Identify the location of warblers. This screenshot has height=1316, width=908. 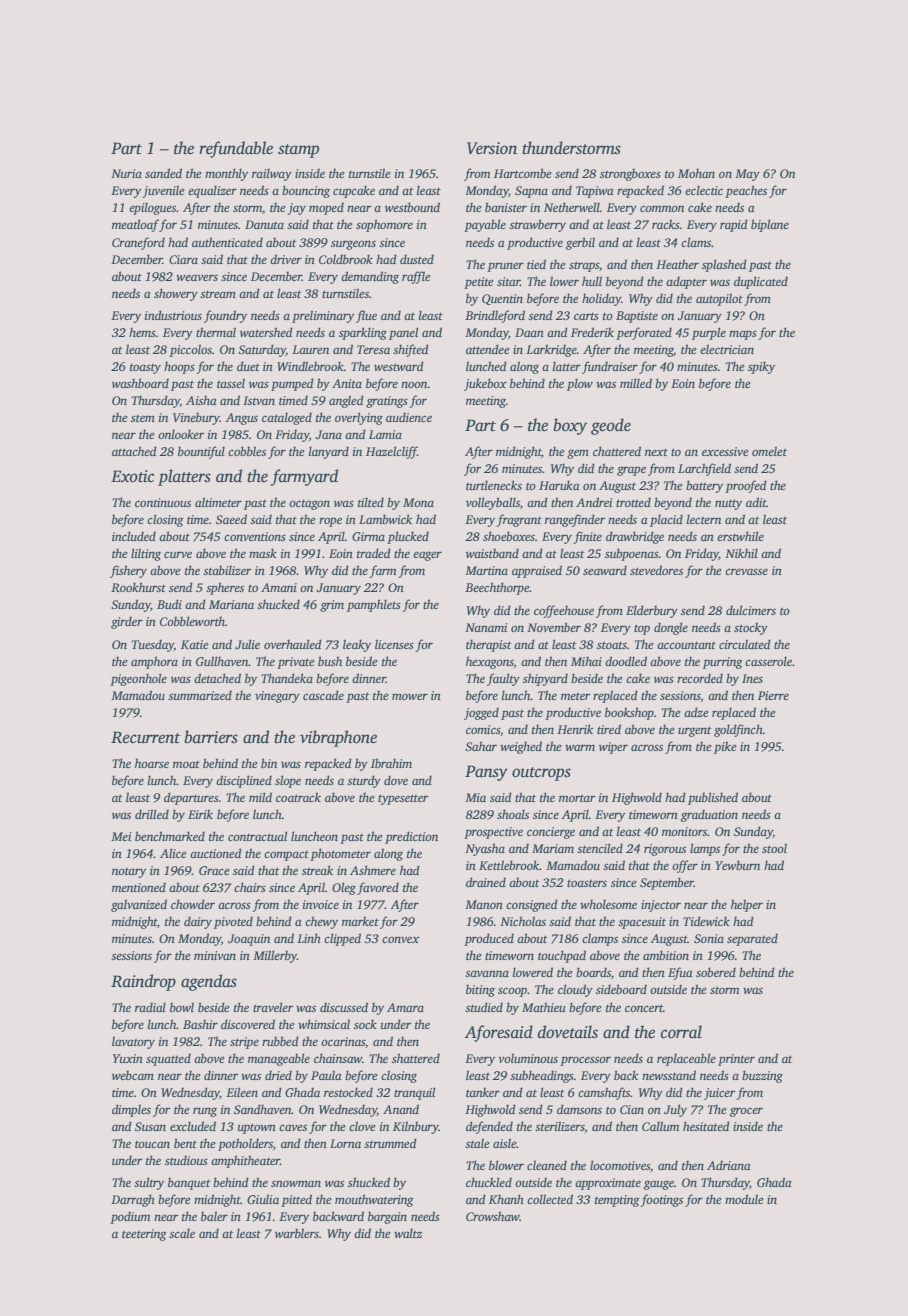
(297, 1233).
